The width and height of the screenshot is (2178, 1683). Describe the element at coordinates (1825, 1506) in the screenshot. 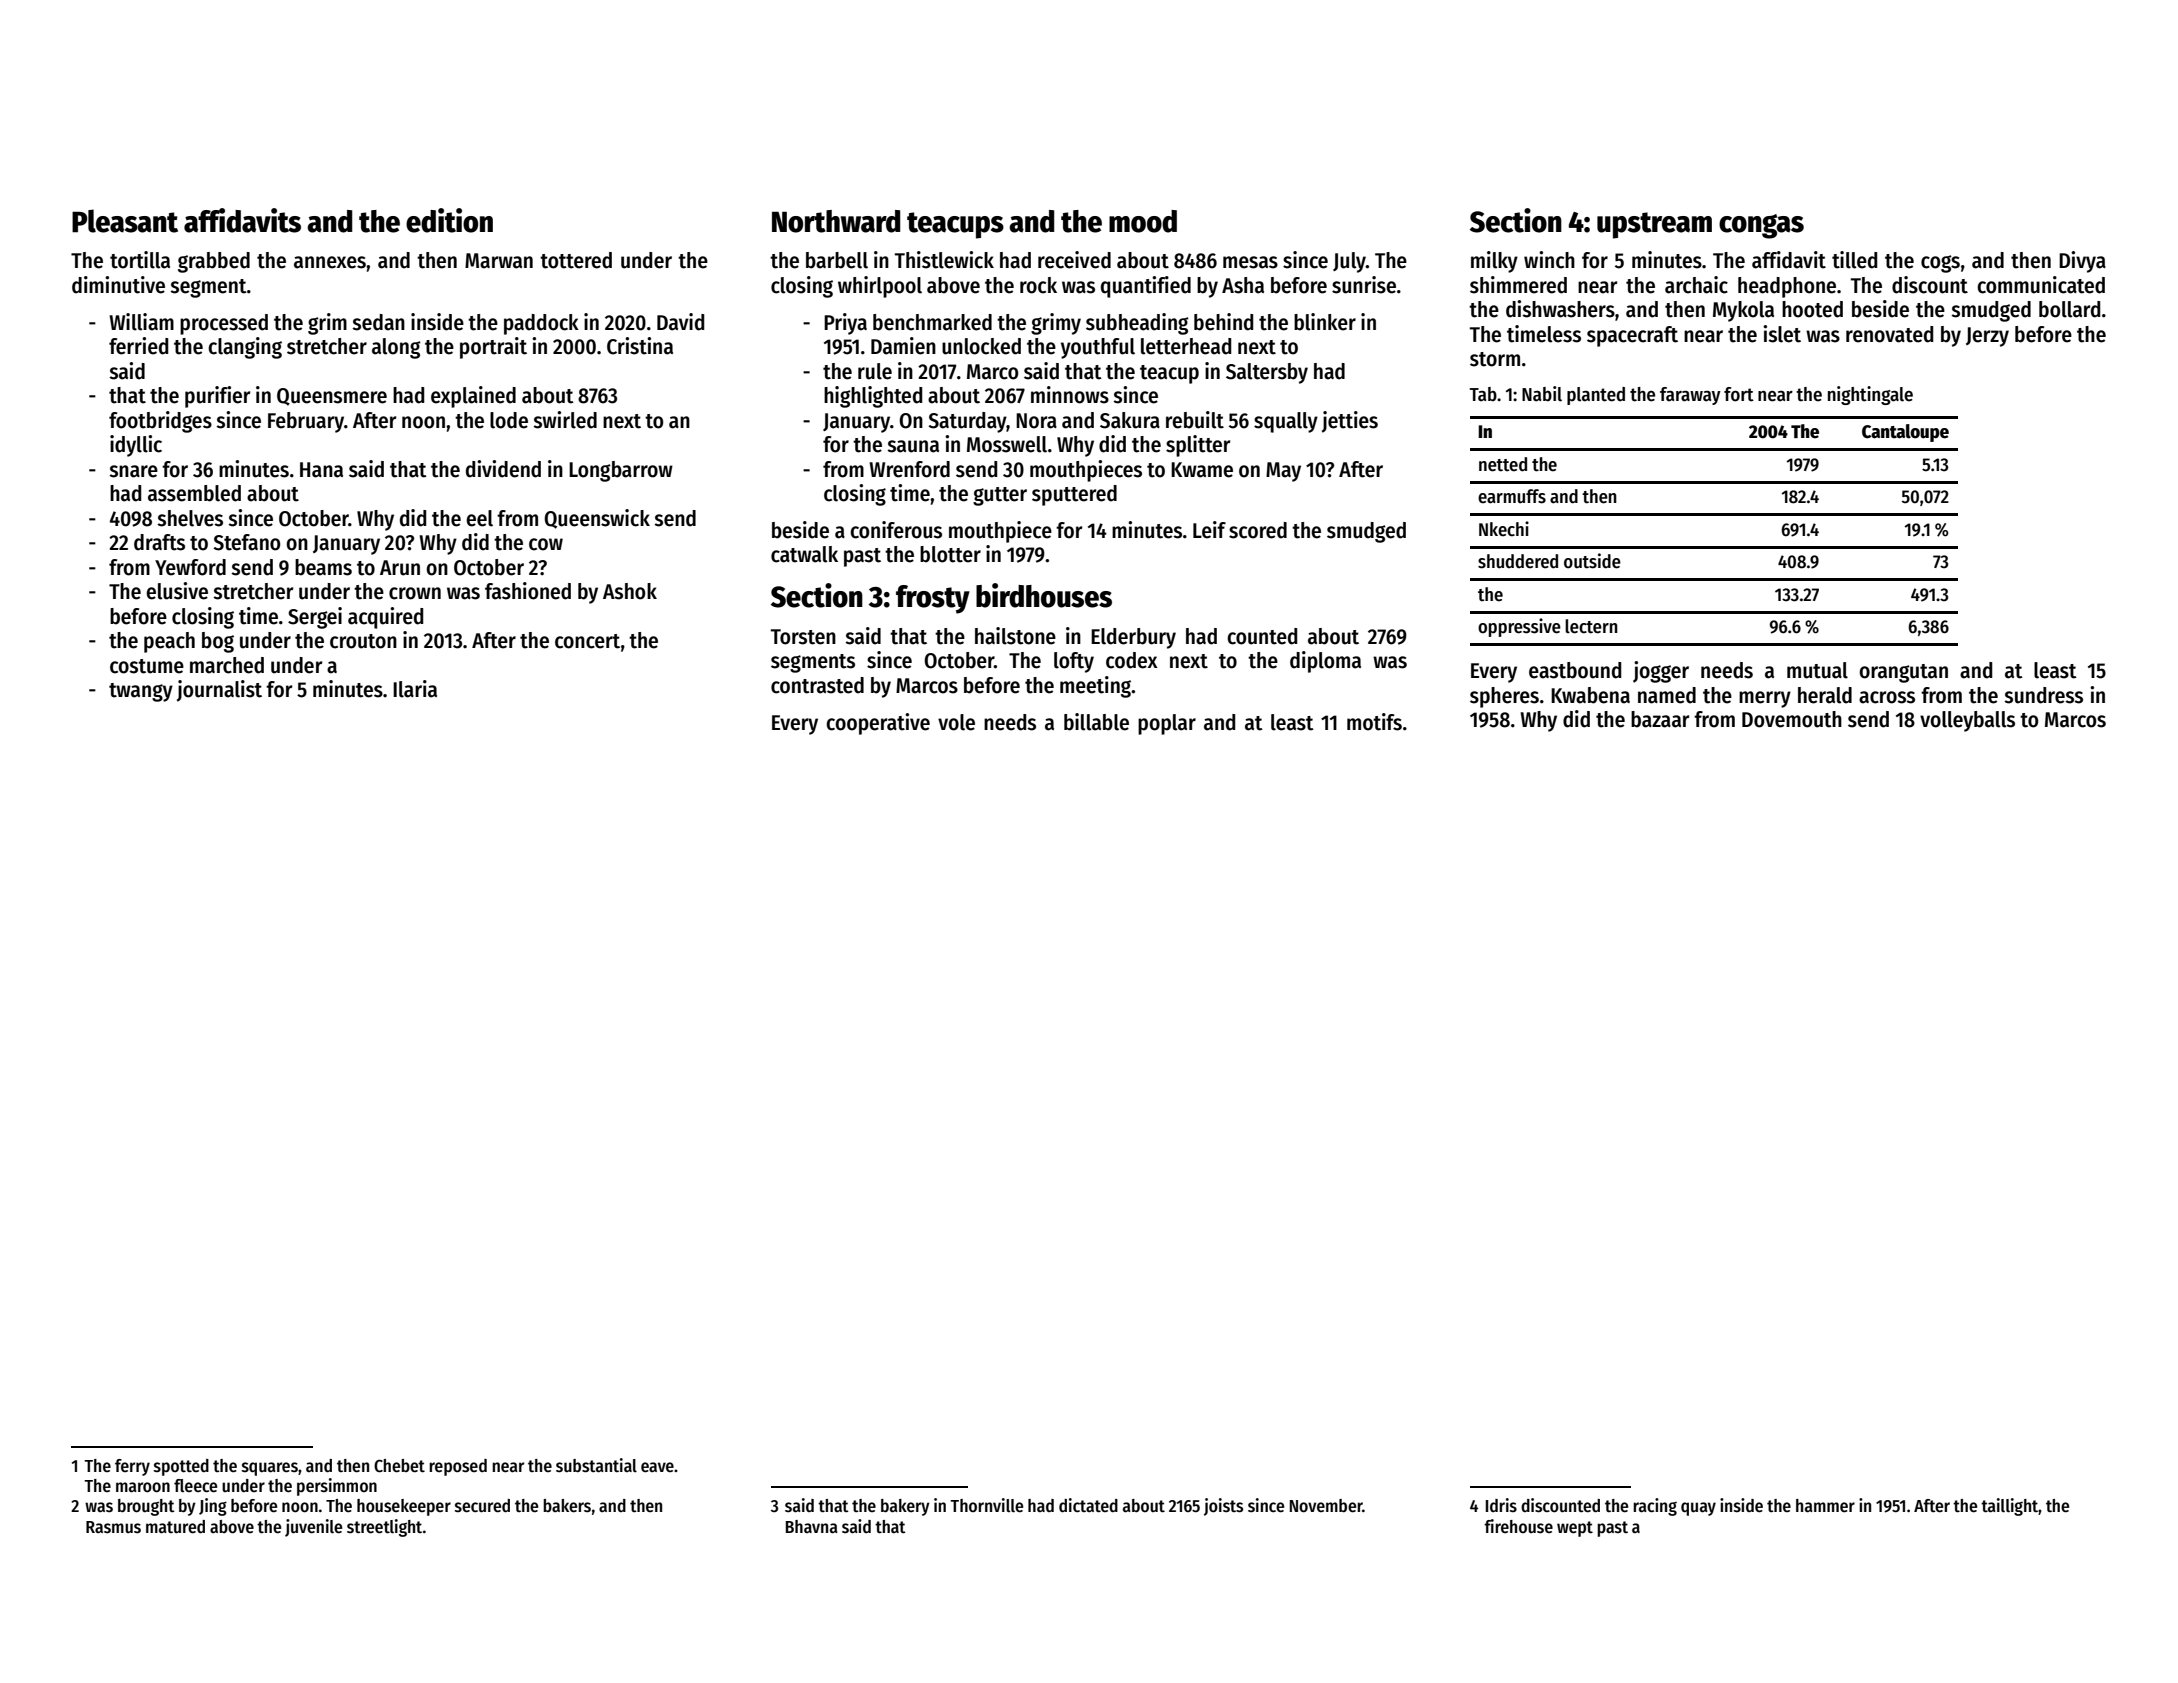

I see `hammer` at that location.
